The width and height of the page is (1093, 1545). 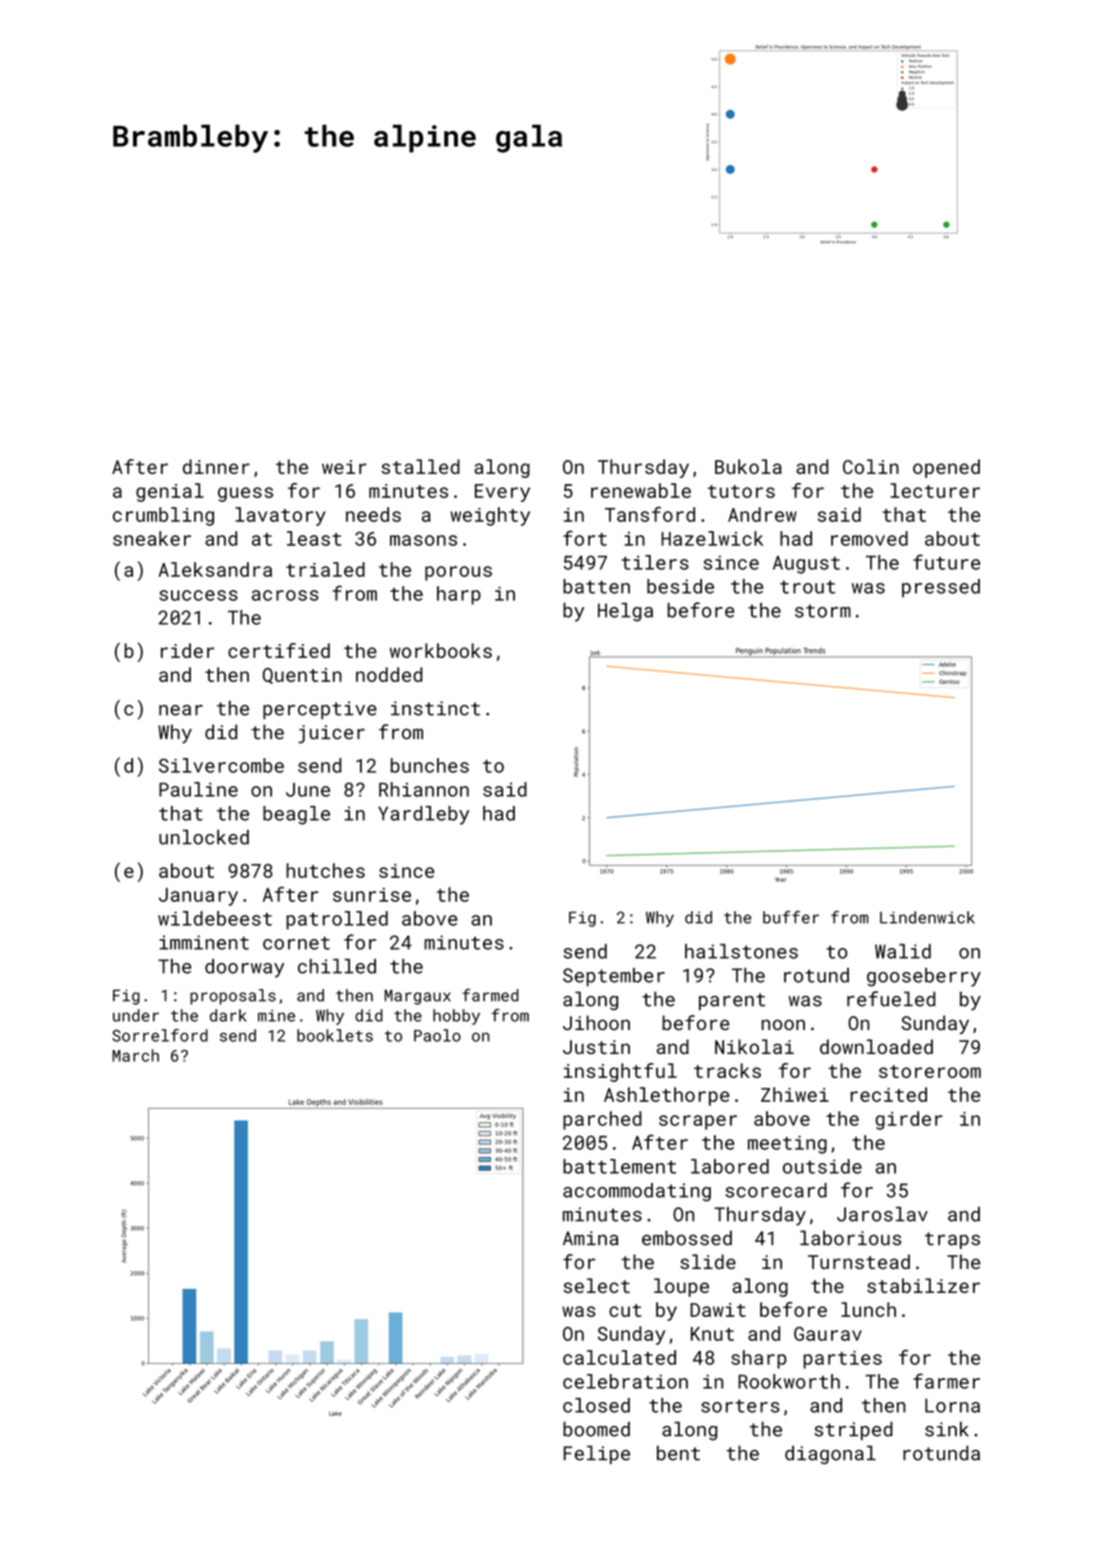 What do you see at coordinates (160, 1035) in the page?
I see `Sorrelford` at bounding box center [160, 1035].
